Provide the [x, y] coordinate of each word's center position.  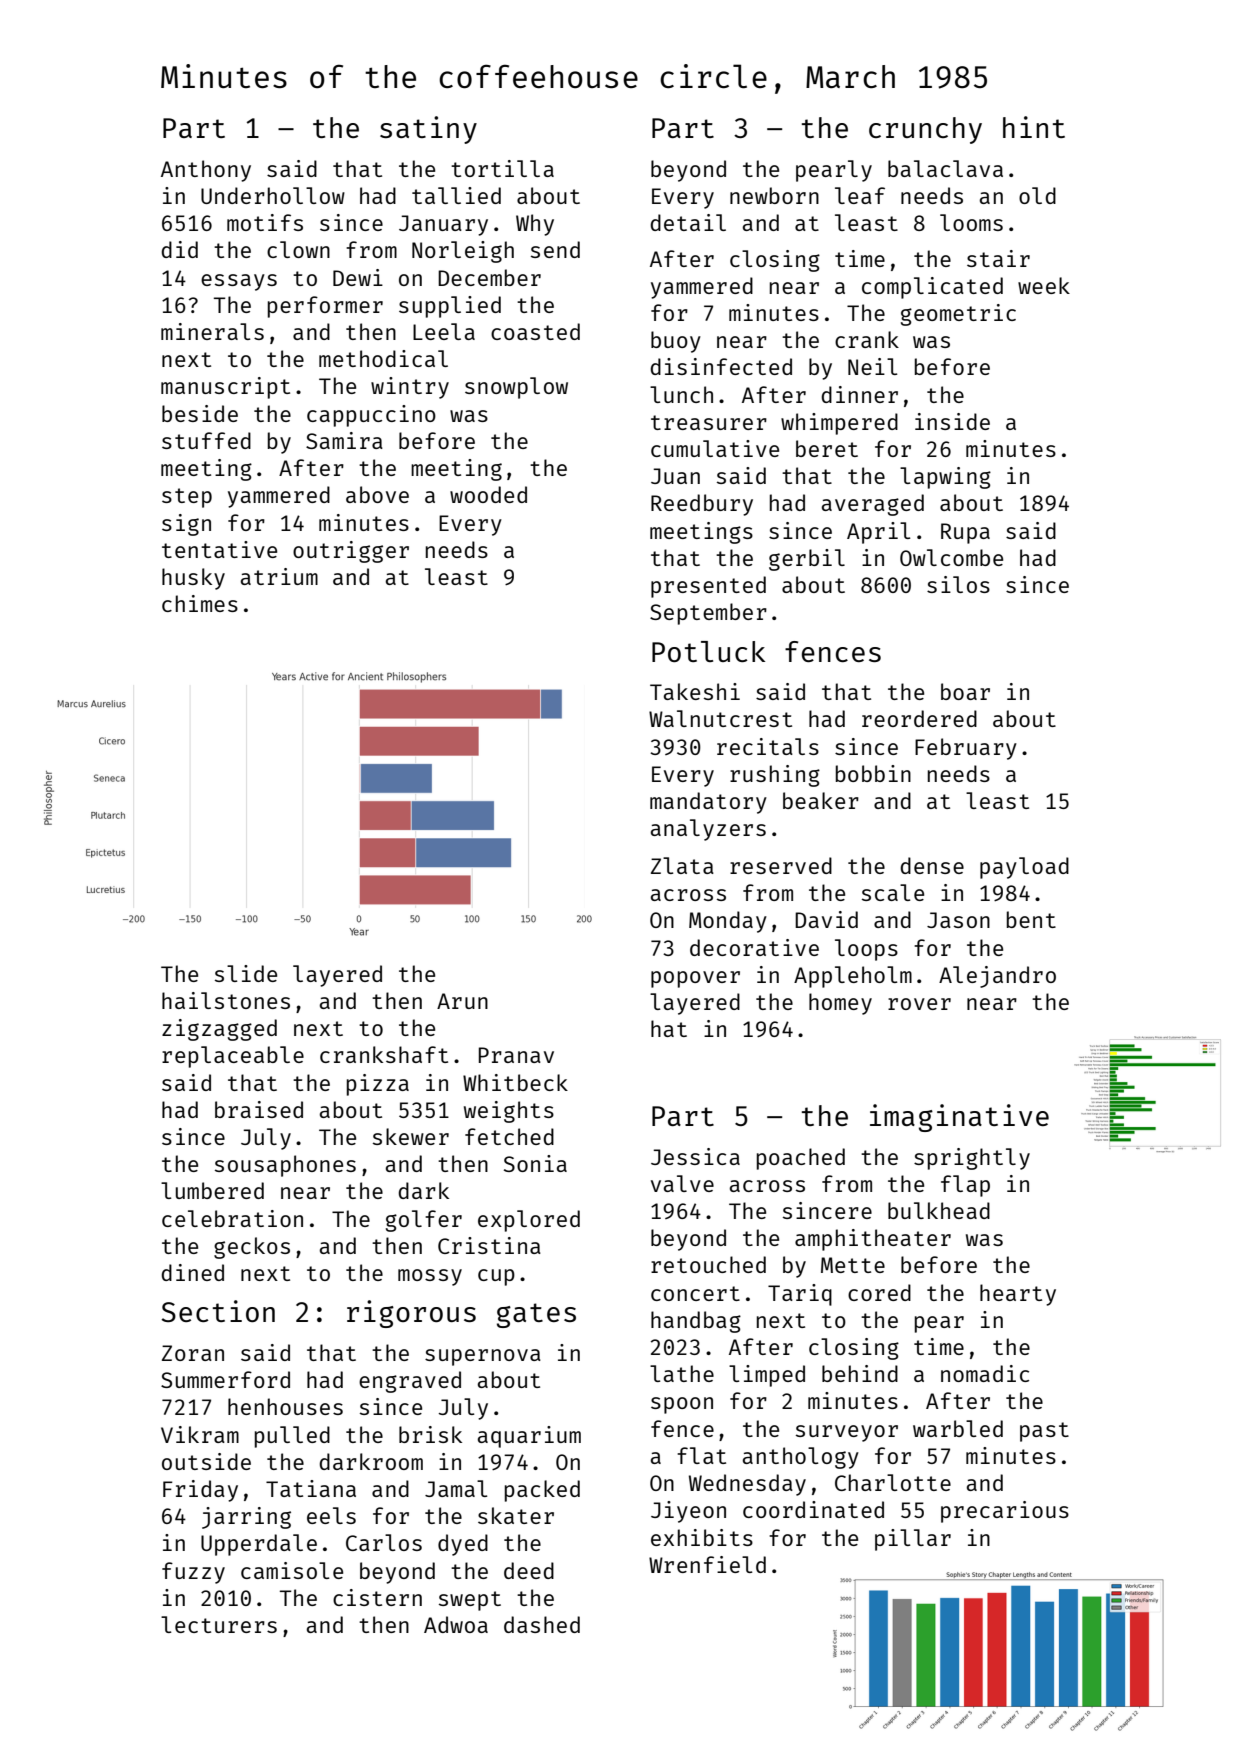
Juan [675, 476]
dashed [542, 1624]
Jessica [695, 1156]
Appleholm [853, 977]
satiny [428, 130]
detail [688, 222]
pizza [378, 1085]
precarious [1005, 1512]
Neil [873, 366]
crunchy [925, 130]
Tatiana [311, 1488]
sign [186, 525]
